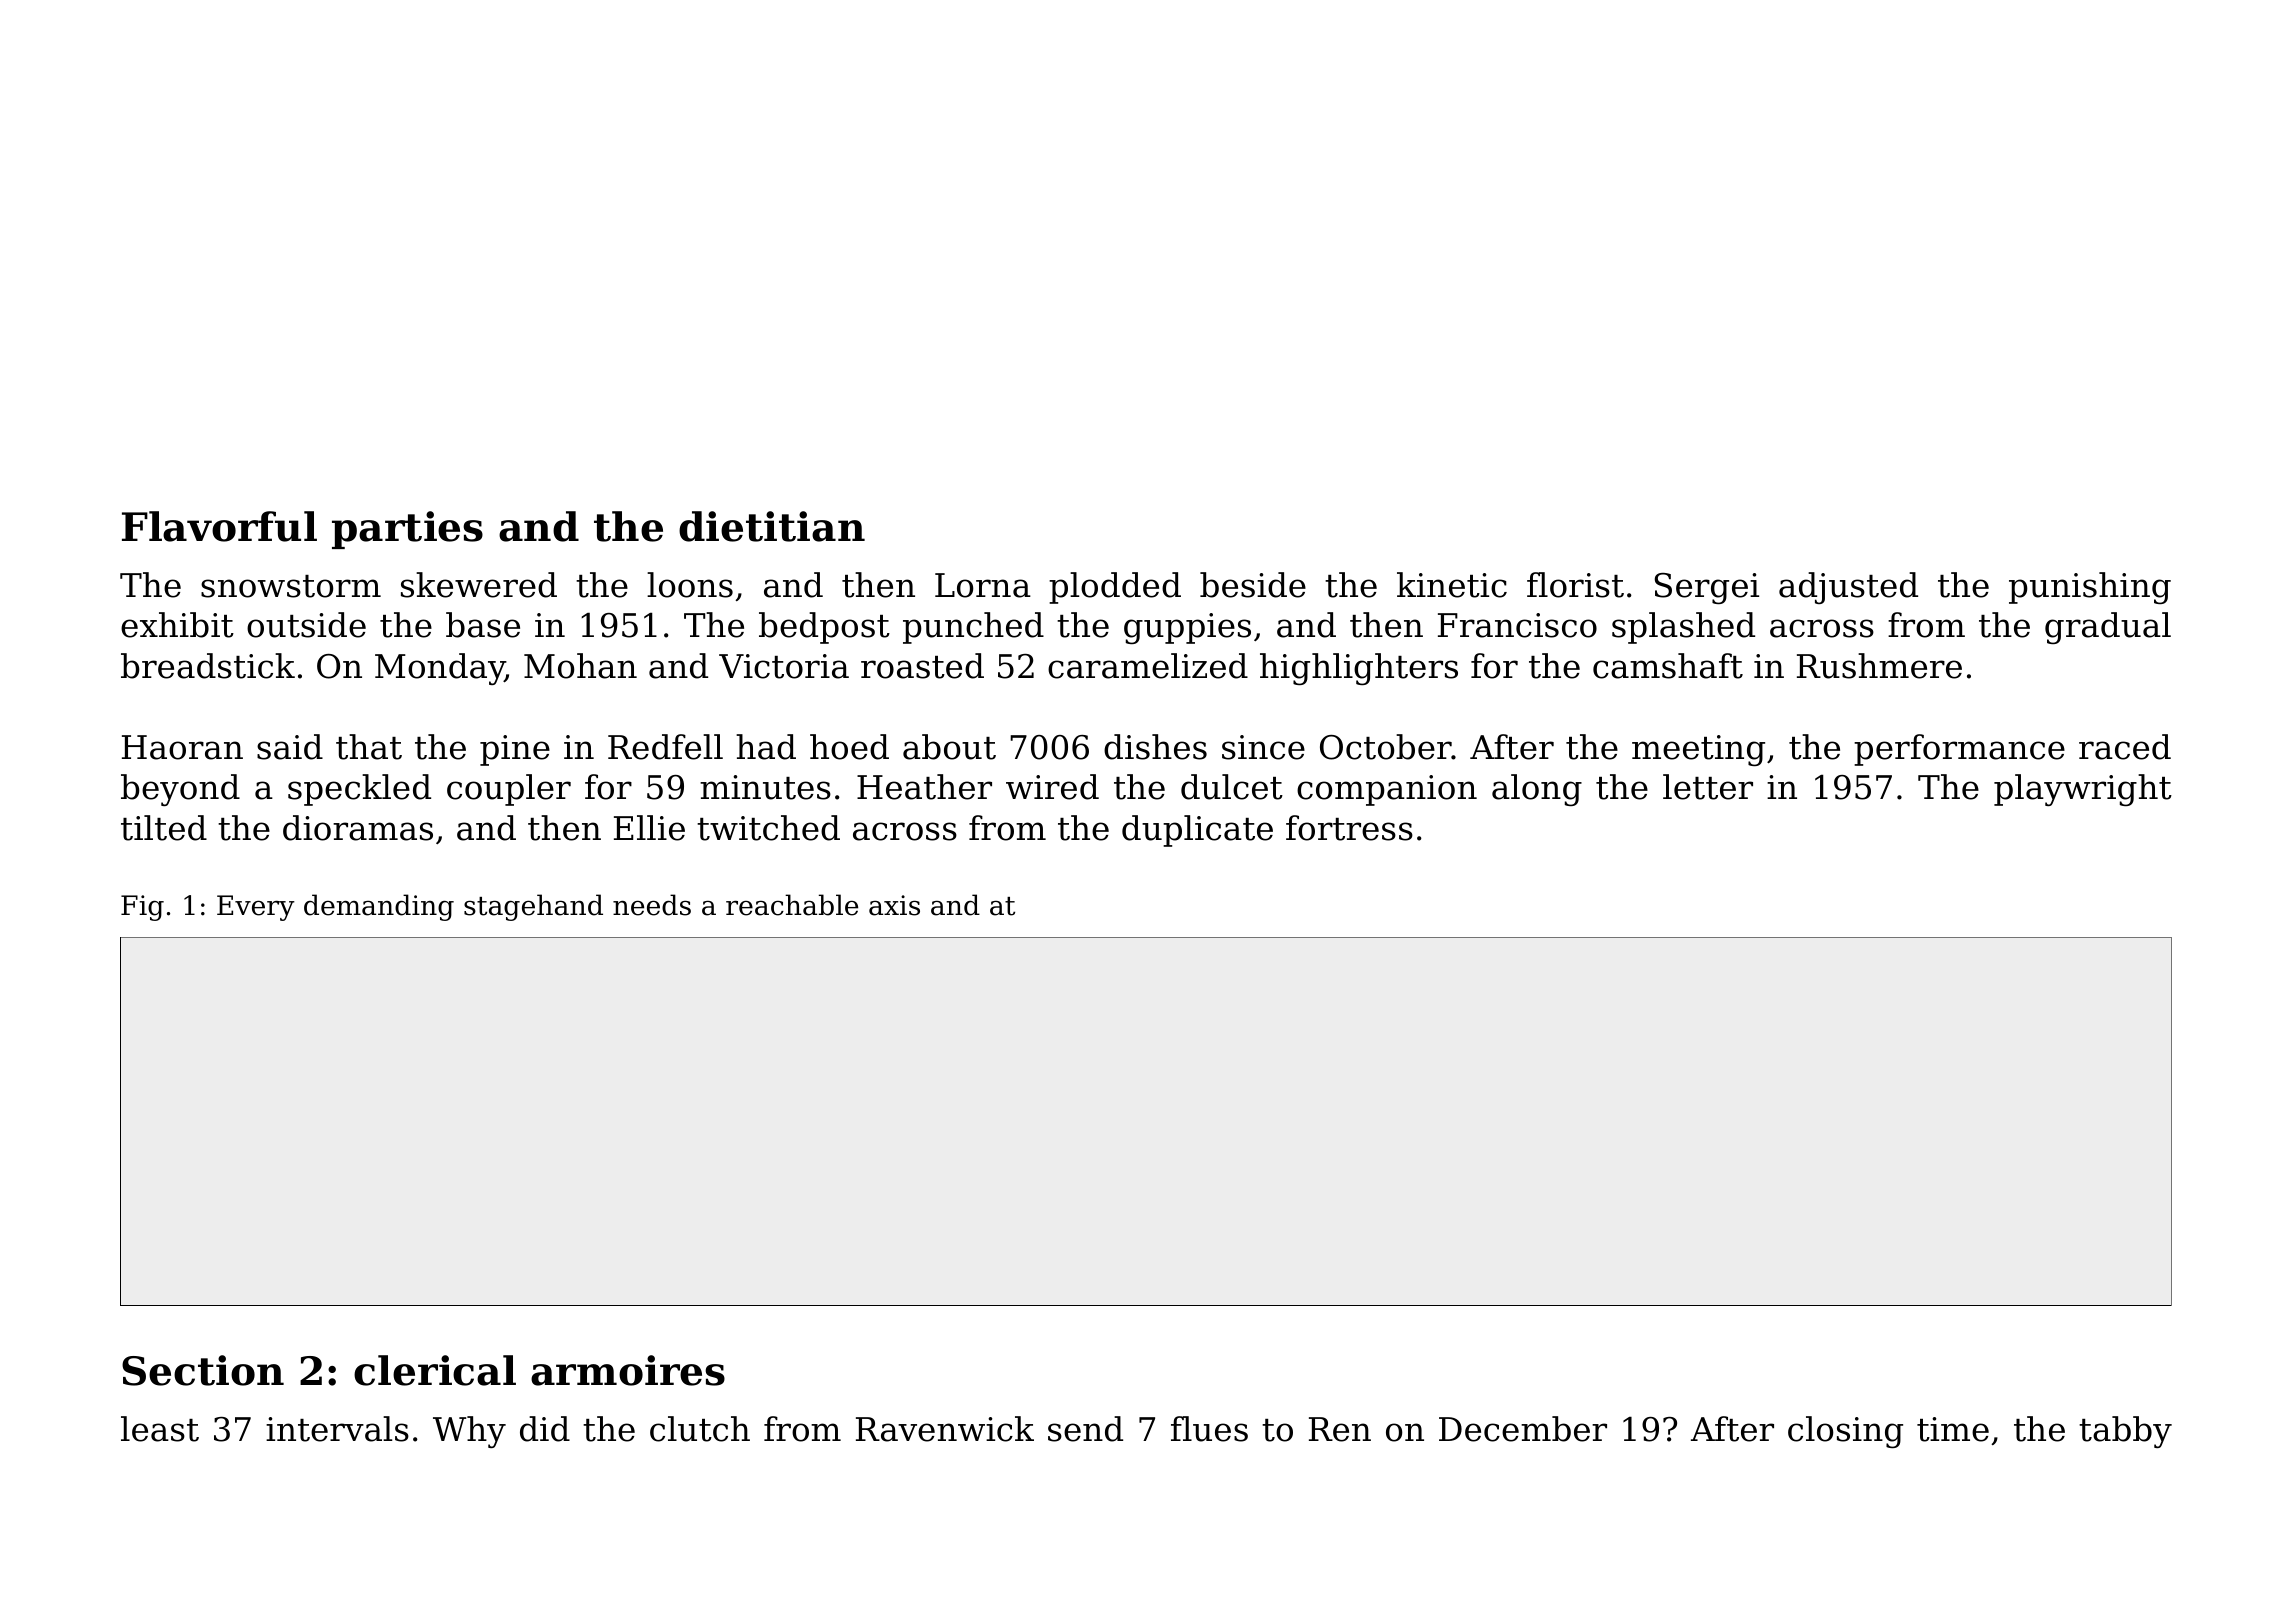  Describe the element at coordinates (628, 1370) in the image. I see `armoires` at that location.
